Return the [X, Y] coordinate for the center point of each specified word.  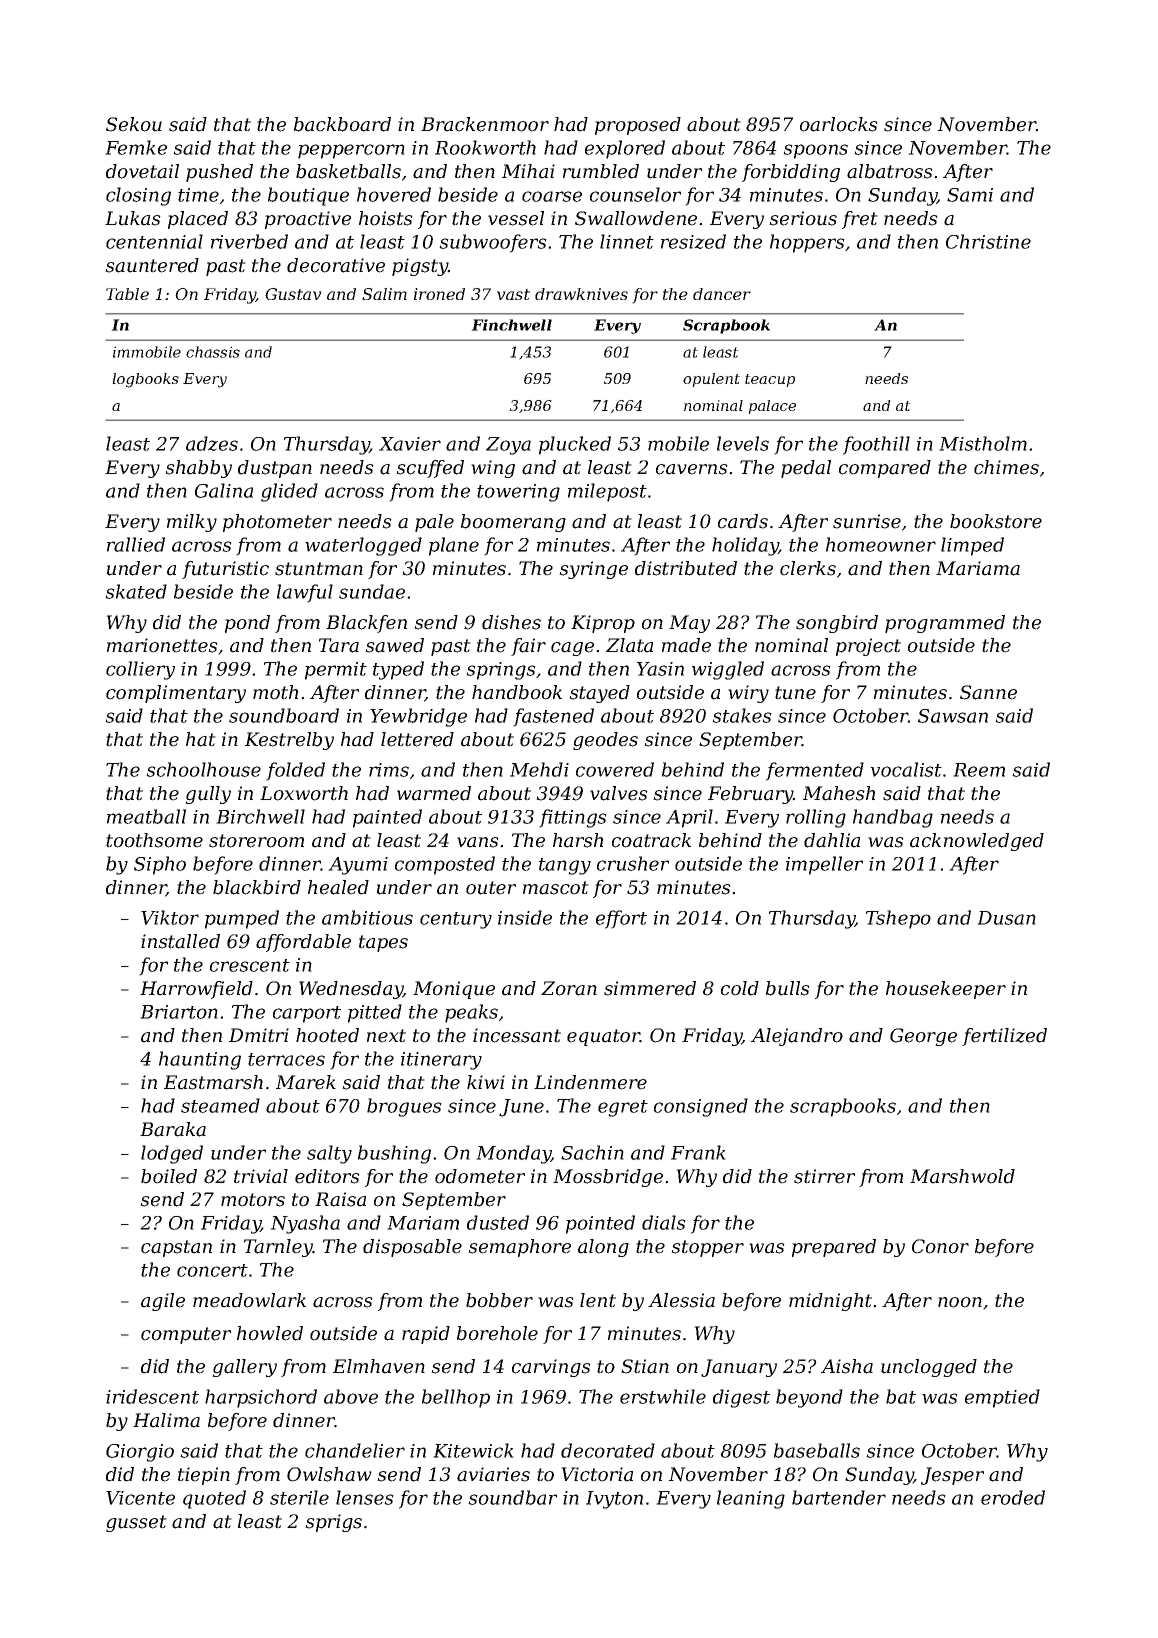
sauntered [152, 265]
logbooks [145, 380]
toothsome [154, 840]
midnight [830, 1302]
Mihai [528, 171]
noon [960, 1302]
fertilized [1004, 1037]
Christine [988, 241]
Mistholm [983, 443]
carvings [551, 1368]
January [739, 1368]
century [456, 920]
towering [518, 493]
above [351, 1396]
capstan [176, 1248]
